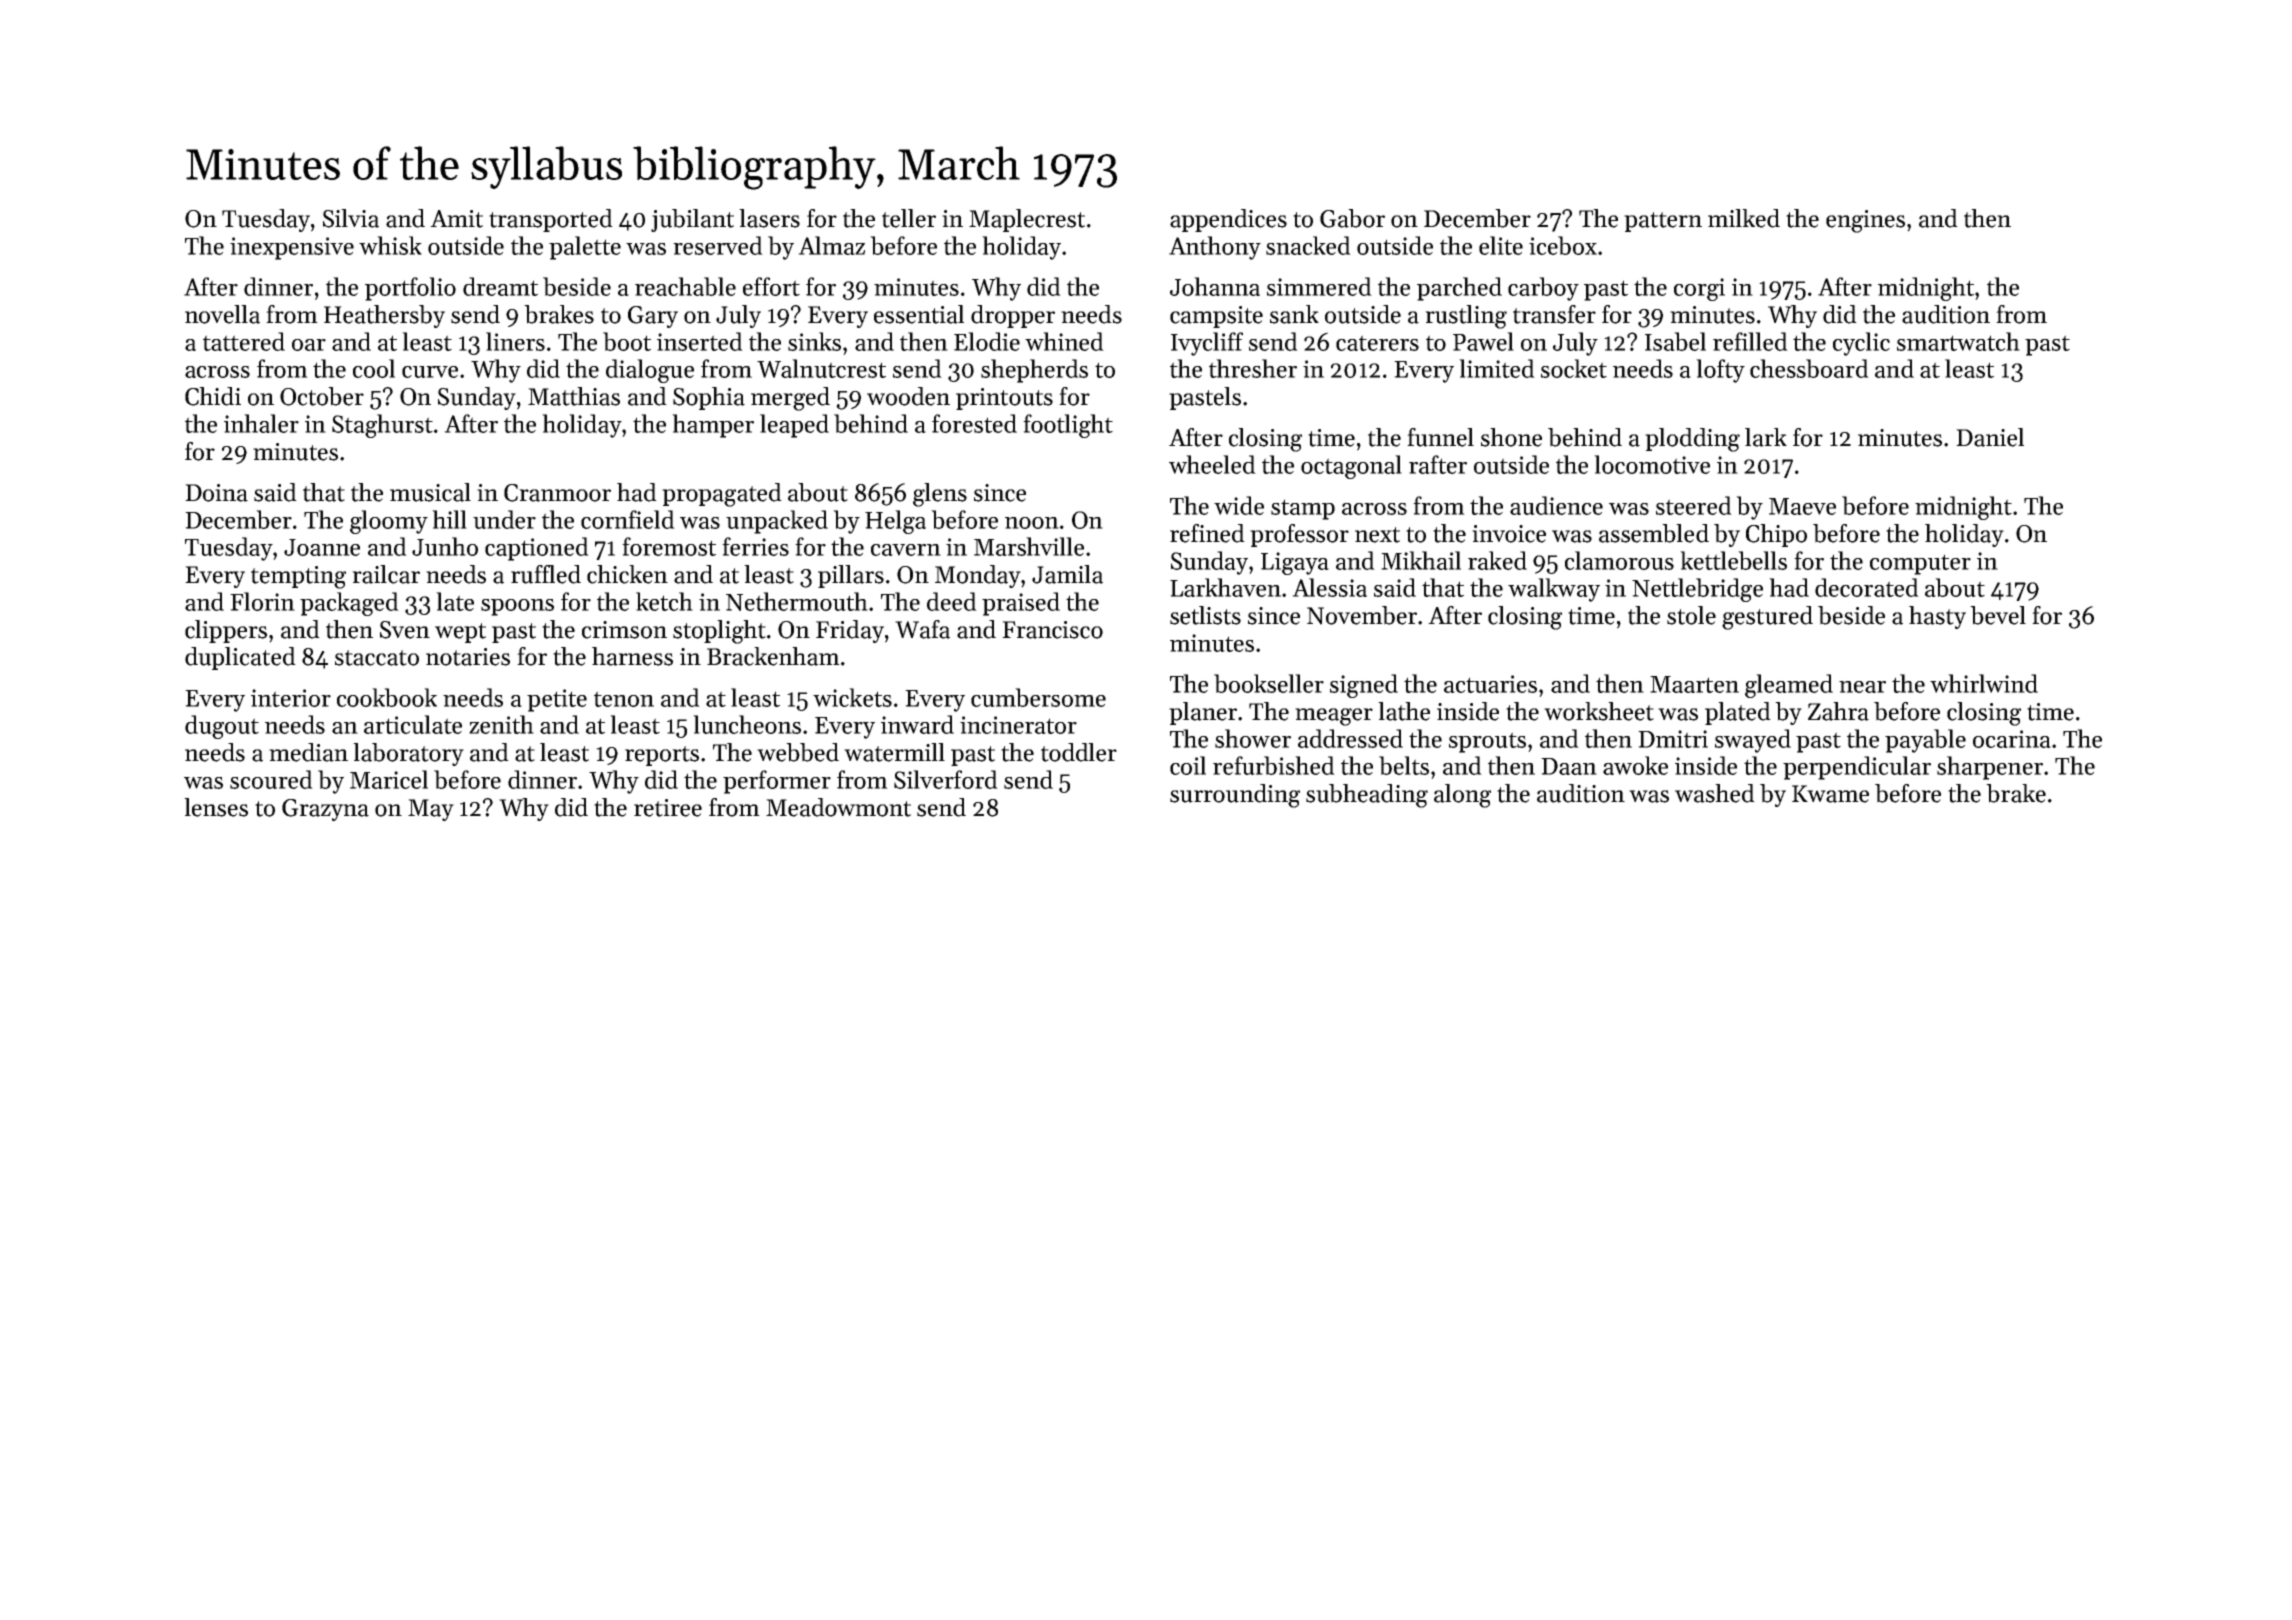 The height and width of the page is (1620, 2292). Describe the element at coordinates (456, 219) in the page. I see `Amit` at that location.
